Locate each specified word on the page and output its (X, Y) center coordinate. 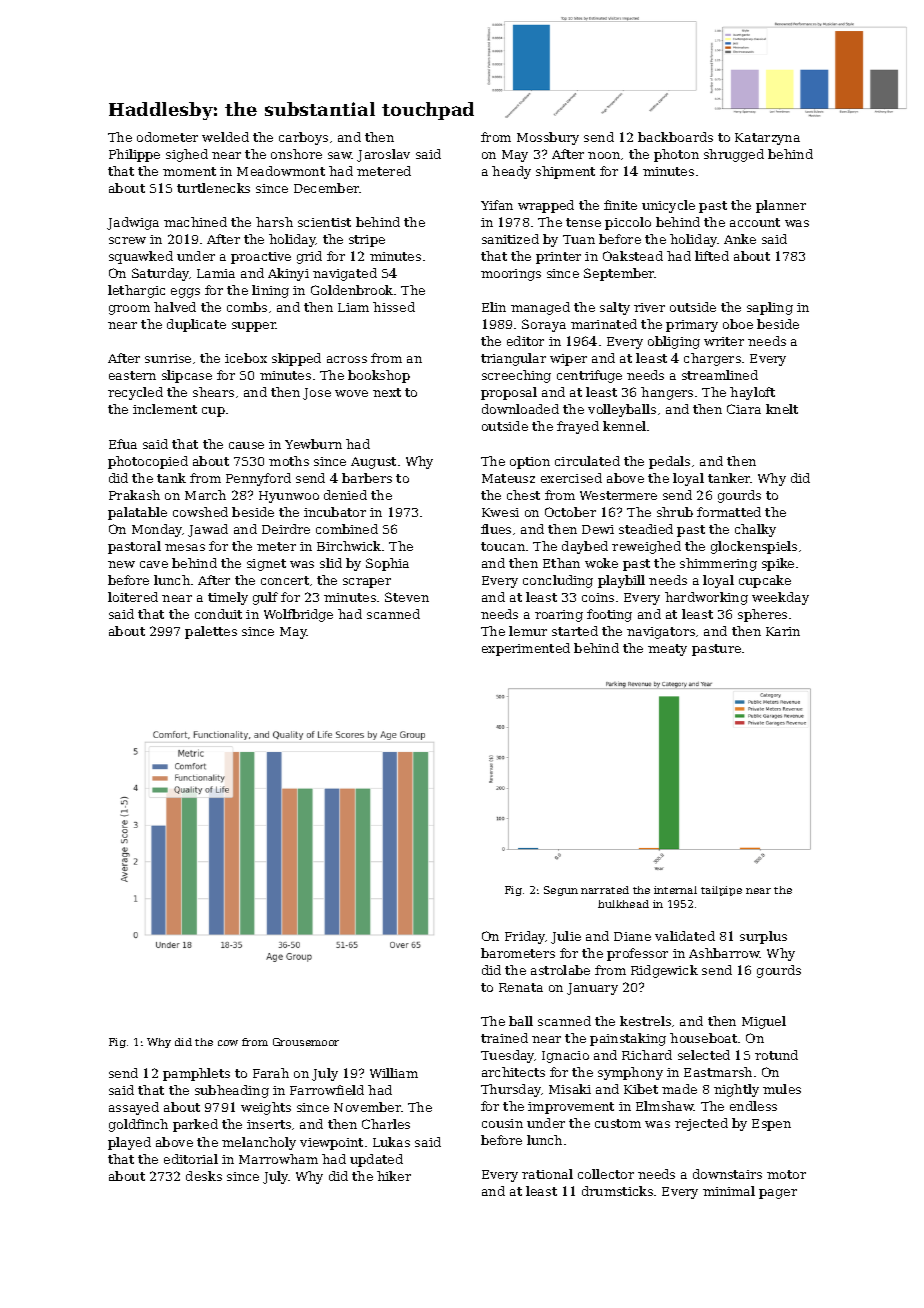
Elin (494, 307)
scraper (367, 583)
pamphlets (196, 1074)
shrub (675, 512)
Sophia (387, 564)
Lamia (216, 273)
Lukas (391, 1142)
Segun (561, 891)
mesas (185, 547)
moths (289, 461)
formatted (729, 512)
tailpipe (721, 891)
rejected (701, 1124)
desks (204, 1176)
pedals (669, 462)
